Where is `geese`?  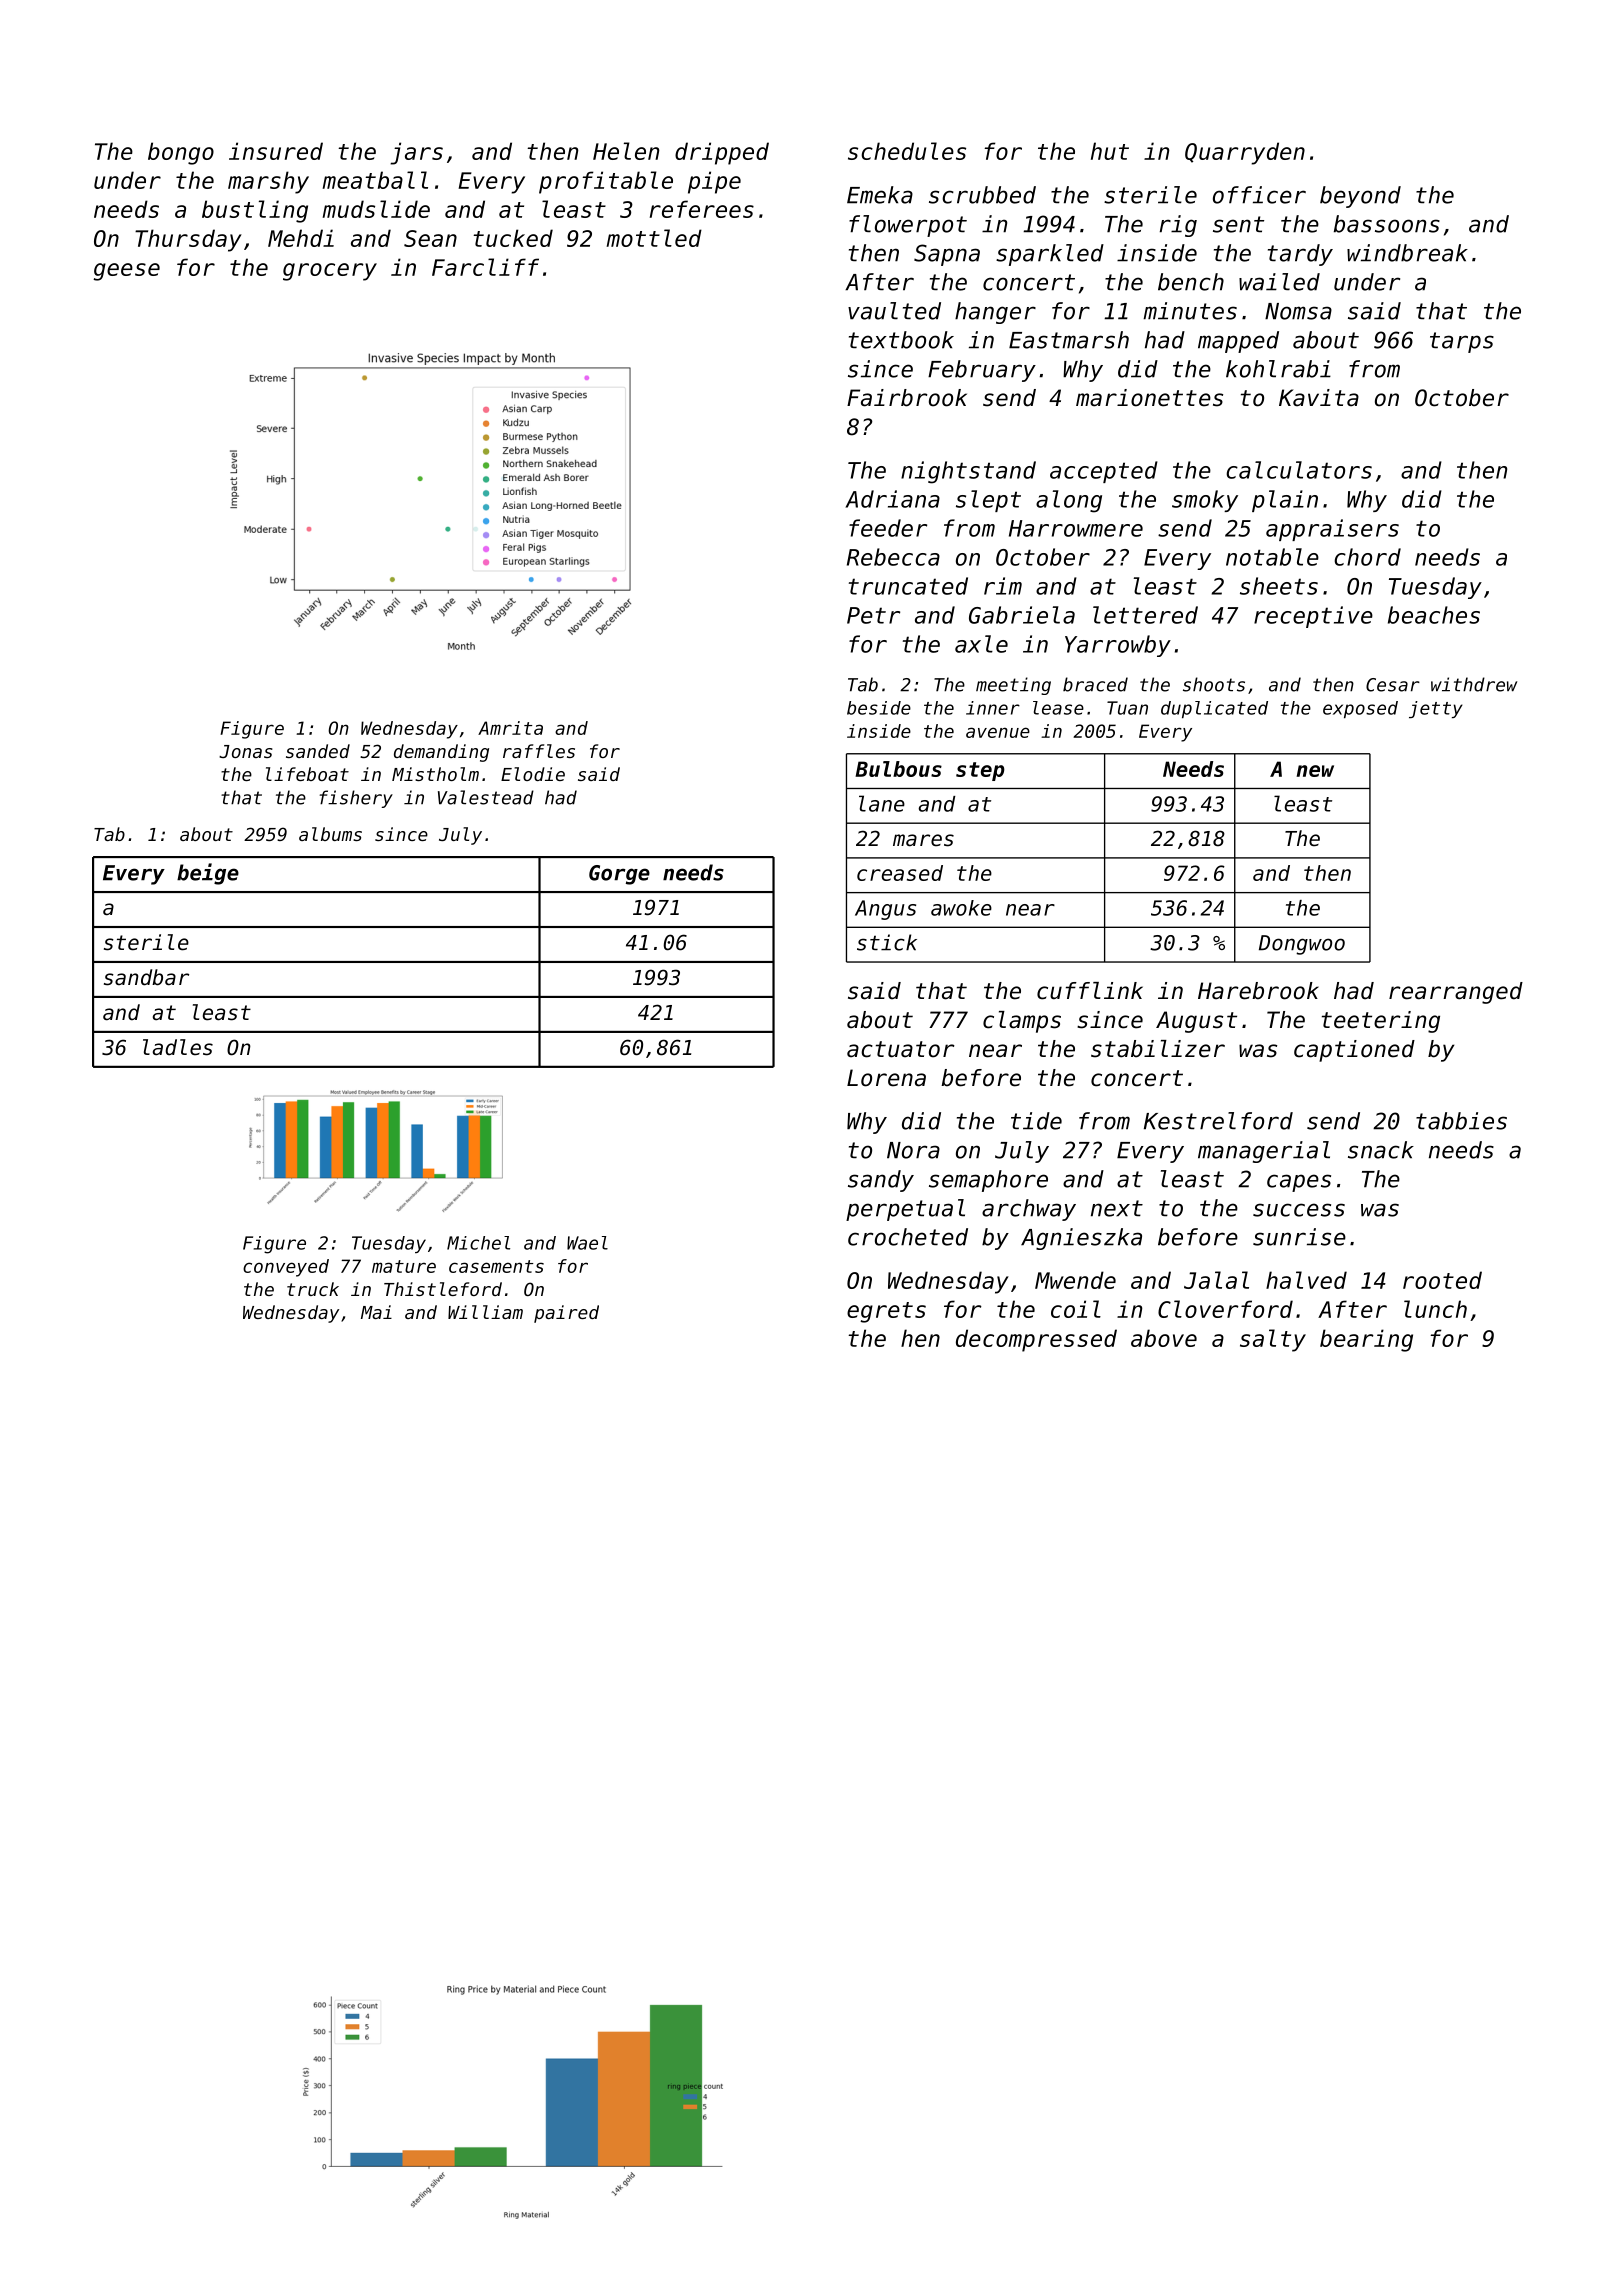 geese is located at coordinates (126, 272).
